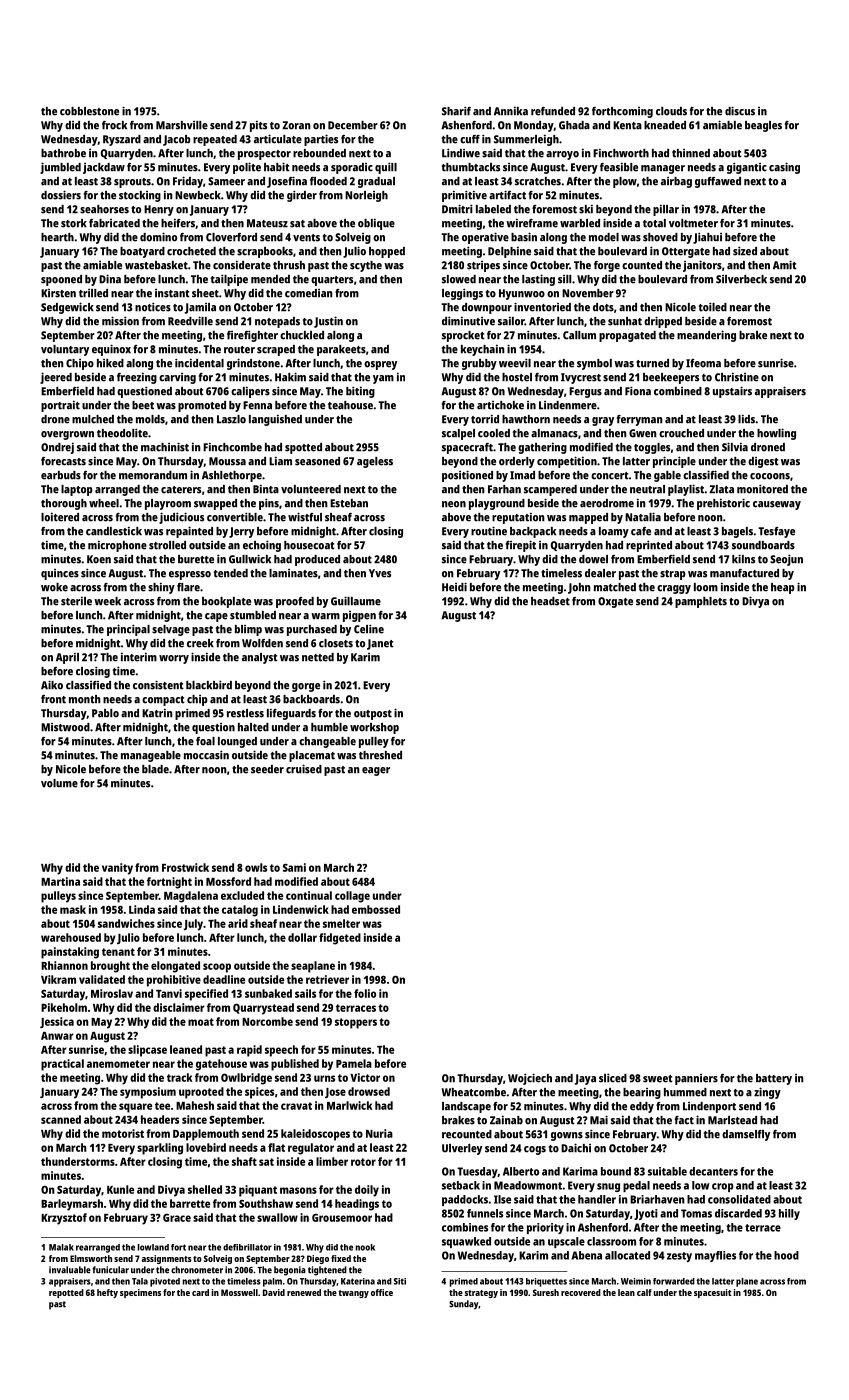  What do you see at coordinates (327, 979) in the screenshot?
I see `retriever` at bounding box center [327, 979].
